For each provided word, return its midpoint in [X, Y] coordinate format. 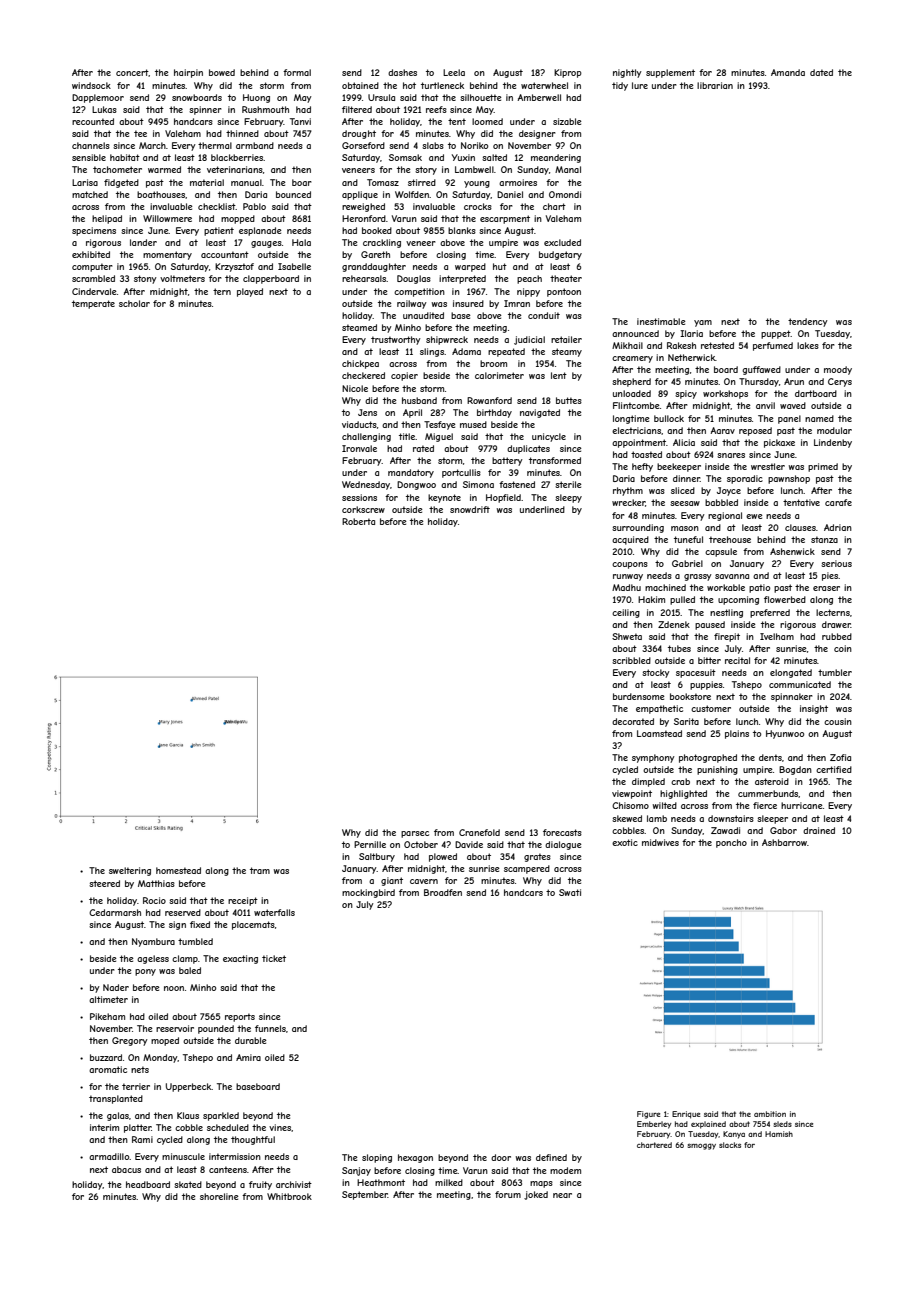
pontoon [564, 292]
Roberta [358, 521]
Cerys [840, 382]
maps [541, 1184]
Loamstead [659, 733]
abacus [126, 1169]
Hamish [779, 1134]
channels [91, 145]
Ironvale [359, 448]
